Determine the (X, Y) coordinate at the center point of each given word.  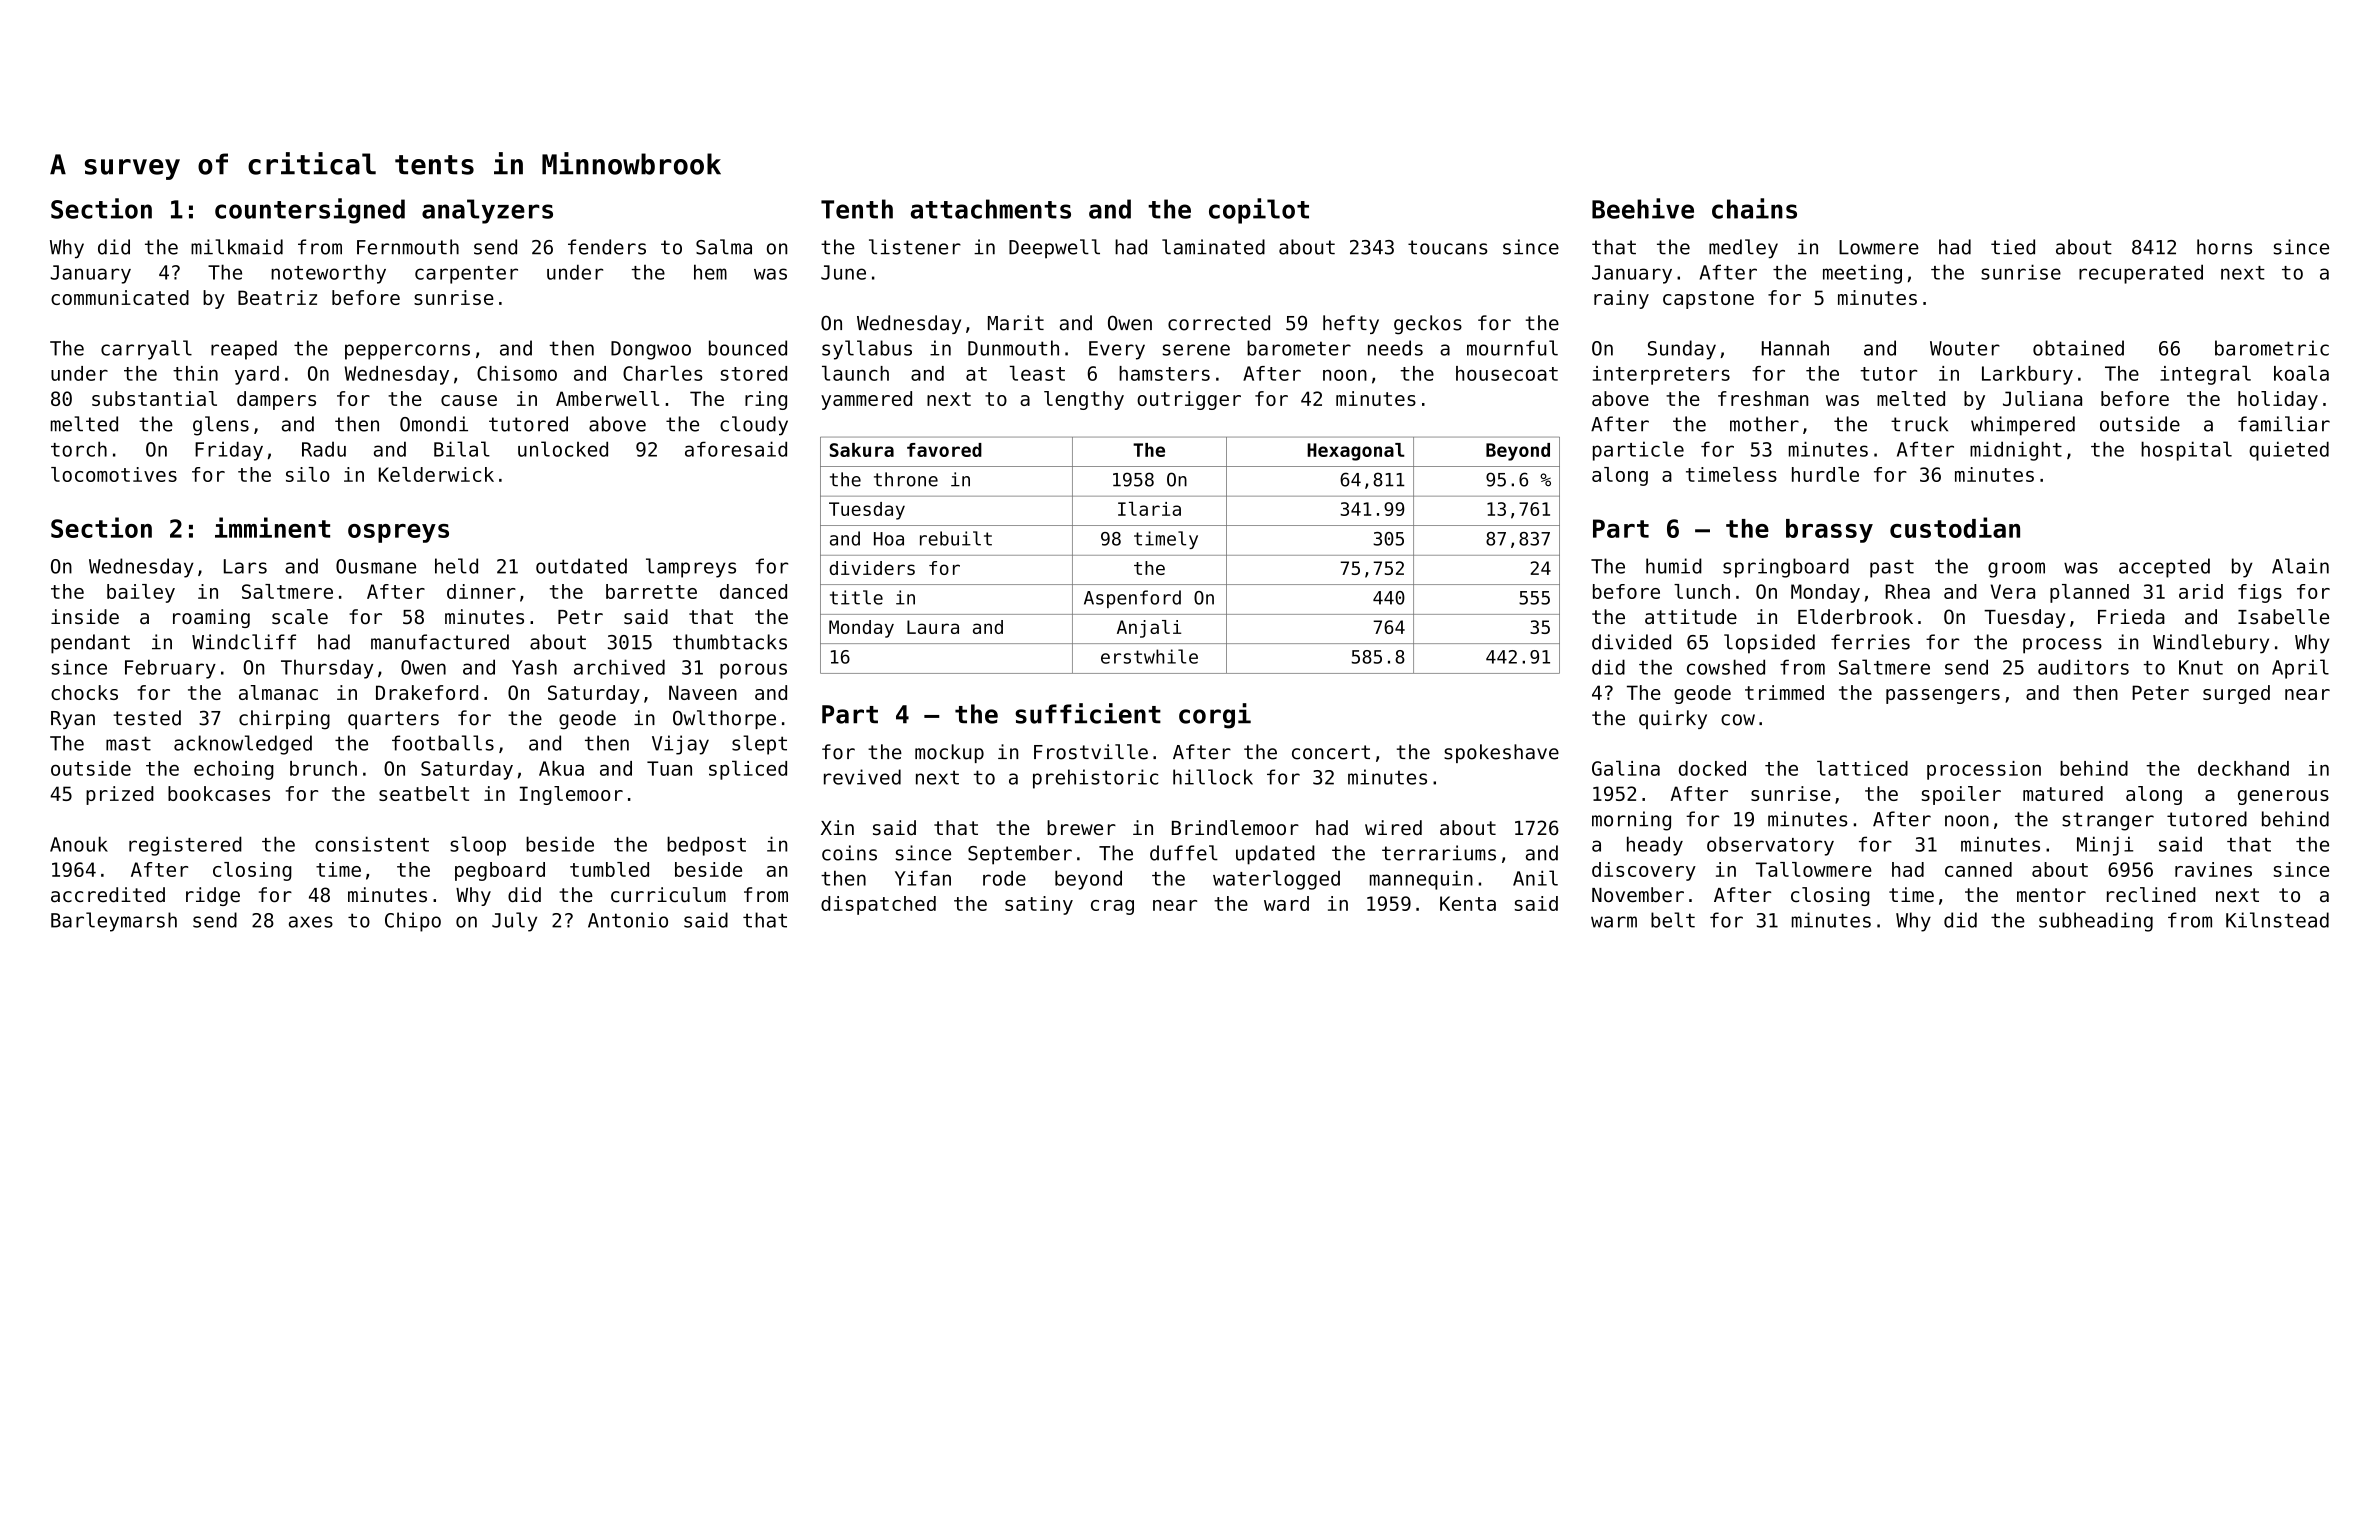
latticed (1862, 768)
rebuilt (956, 538)
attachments (991, 209)
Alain (2300, 566)
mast (128, 743)
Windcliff (244, 642)
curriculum (668, 895)
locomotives (114, 474)
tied (2013, 247)
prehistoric (1095, 779)
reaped (244, 350)
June (843, 272)
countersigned (310, 211)
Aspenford (1132, 599)
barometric (2272, 348)
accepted (2164, 568)
